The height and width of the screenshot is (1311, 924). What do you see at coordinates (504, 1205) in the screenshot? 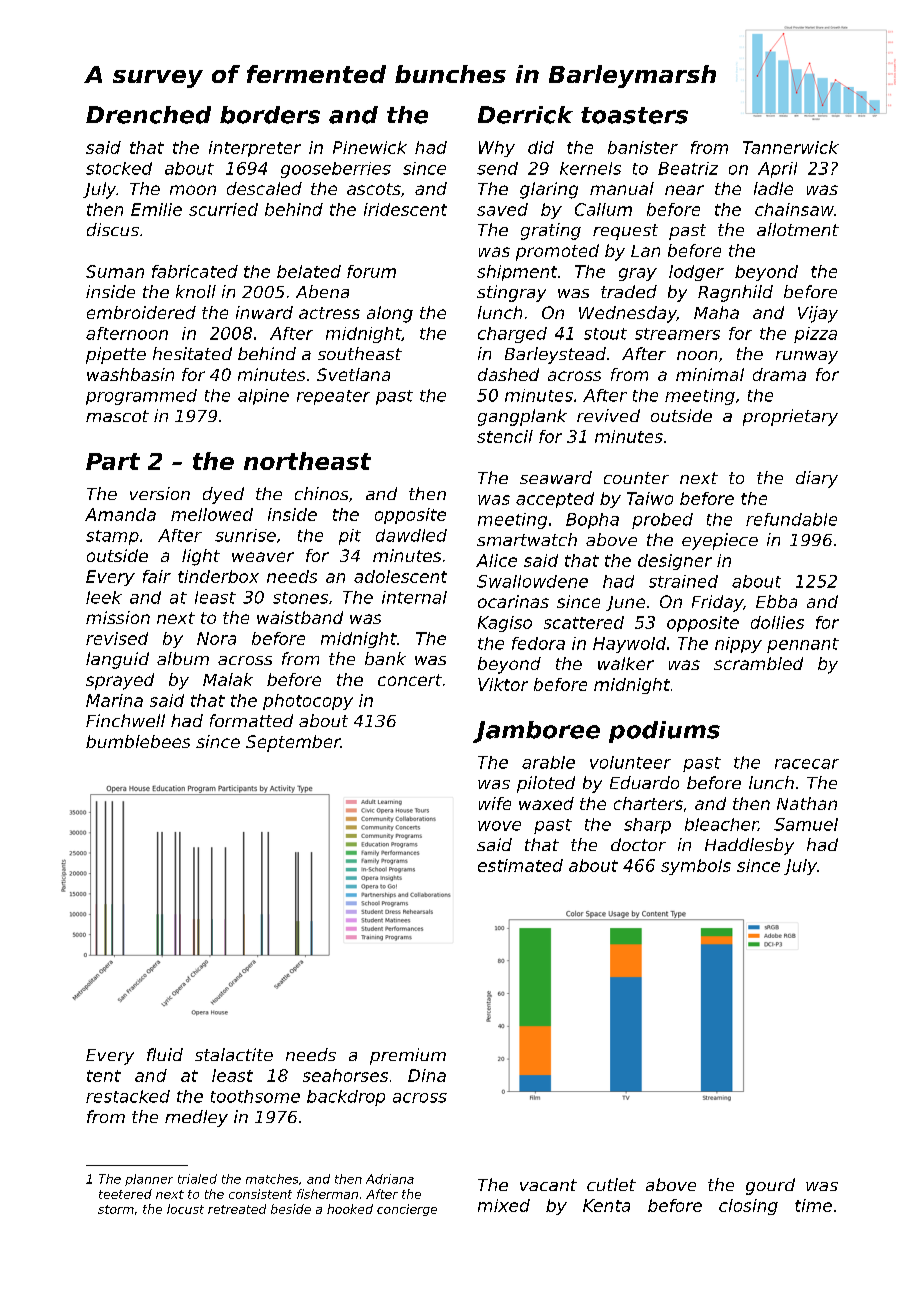
I see `mixed` at bounding box center [504, 1205].
